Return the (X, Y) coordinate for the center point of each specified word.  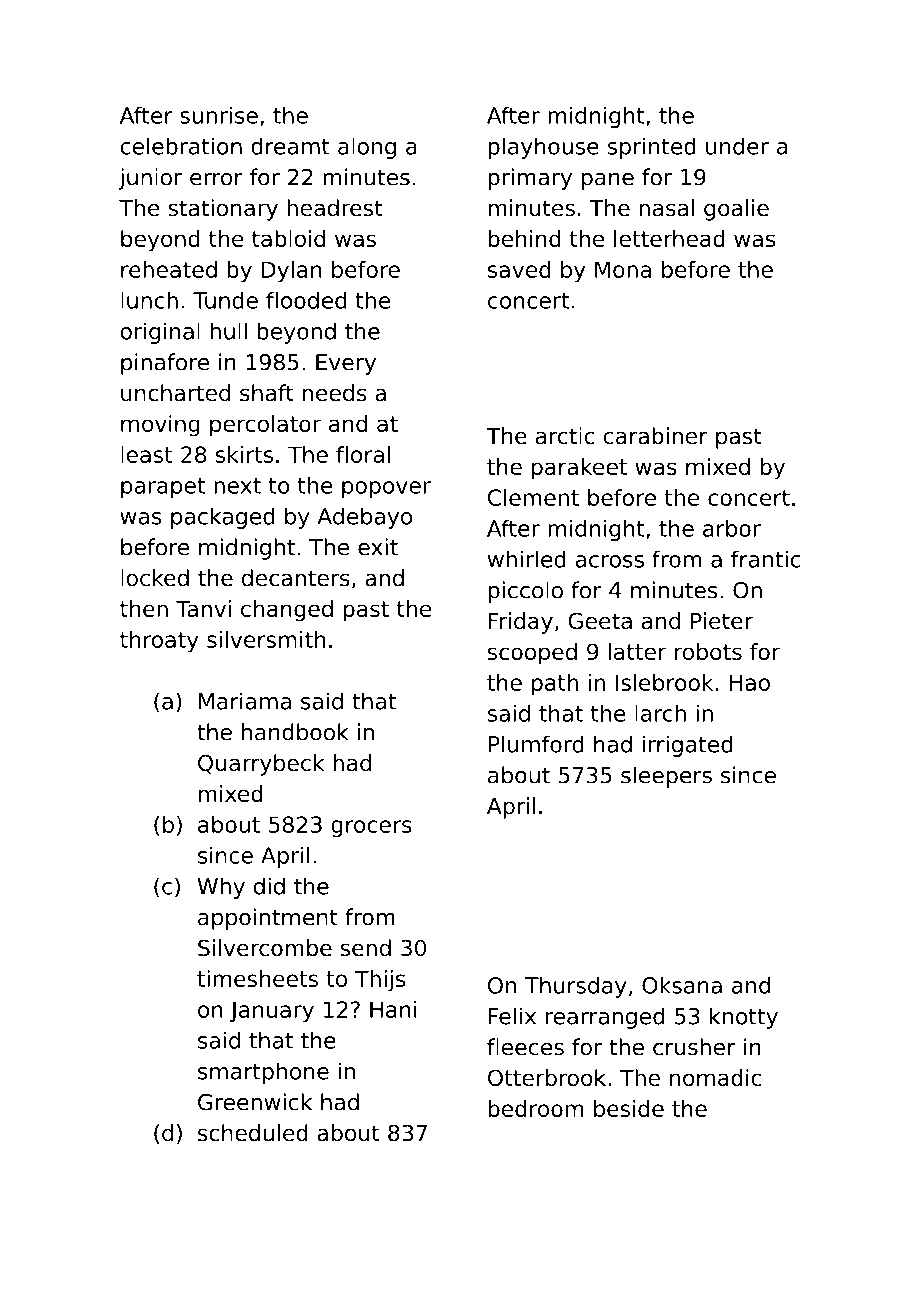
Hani (393, 1009)
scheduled (253, 1133)
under (737, 146)
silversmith (266, 639)
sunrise (219, 115)
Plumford (536, 744)
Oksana (682, 985)
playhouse (543, 148)
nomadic (715, 1077)
